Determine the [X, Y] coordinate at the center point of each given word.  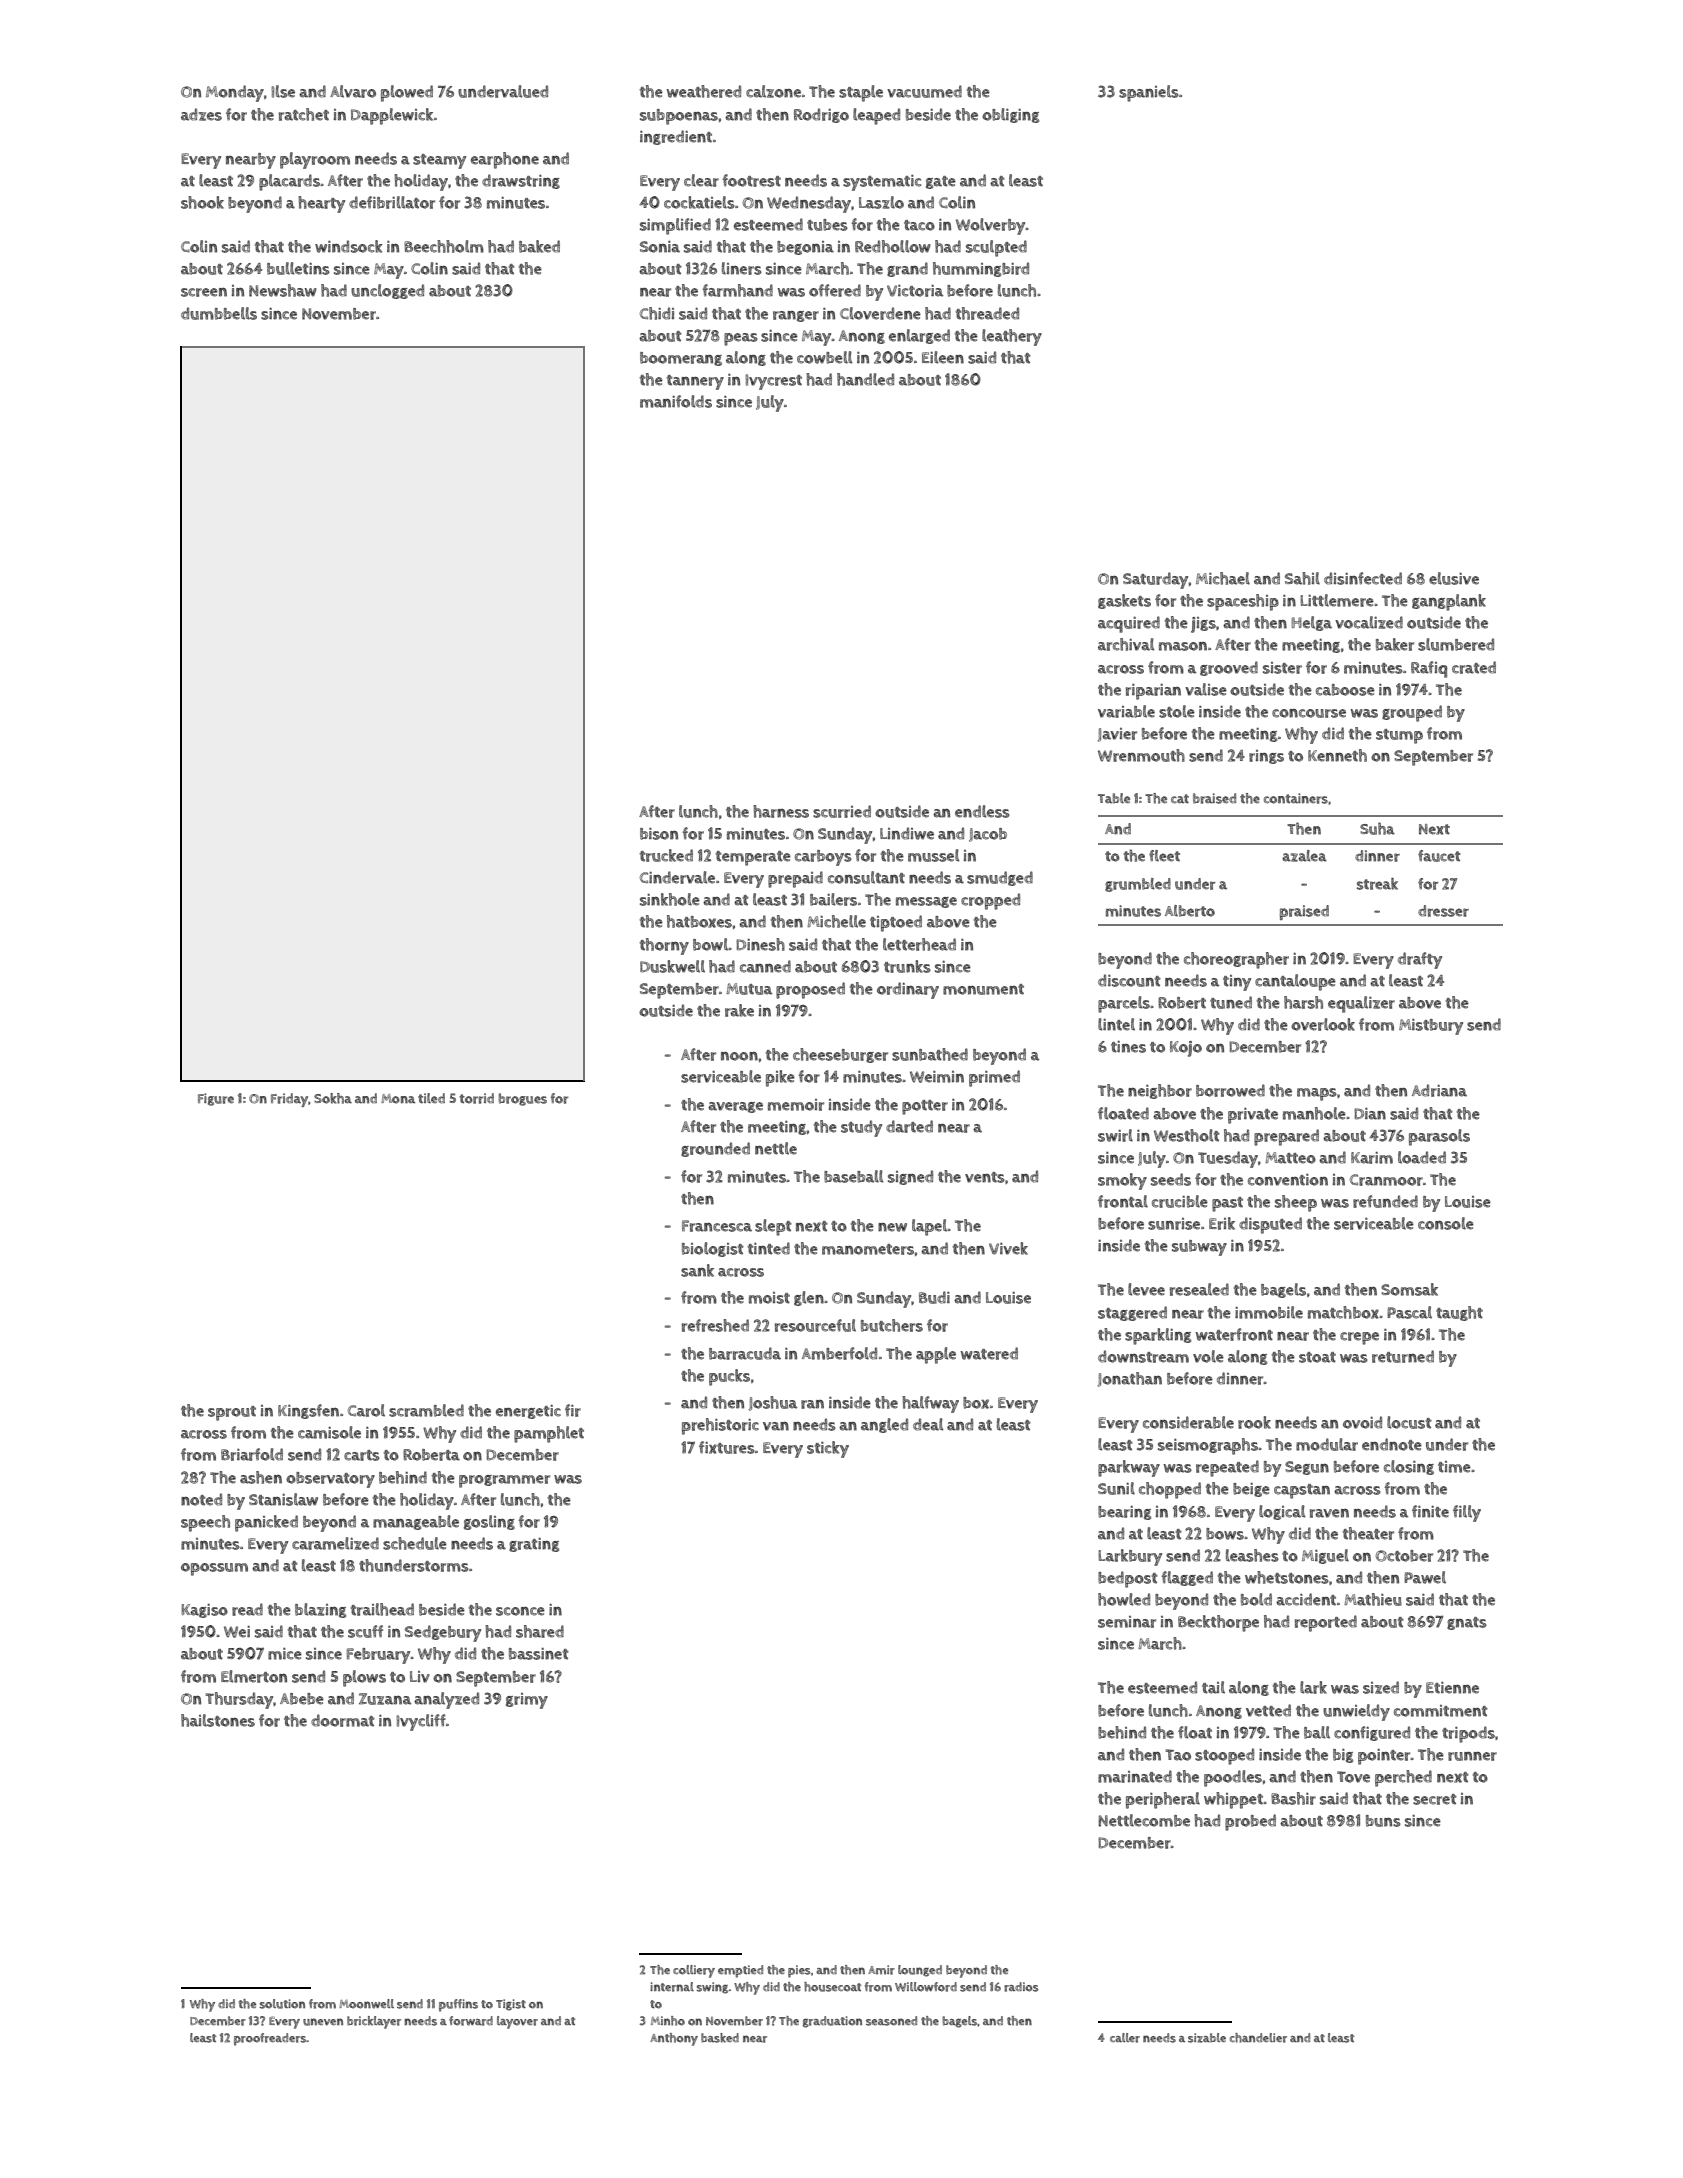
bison [659, 834]
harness [781, 811]
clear [701, 180]
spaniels [1149, 93]
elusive [1454, 578]
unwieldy [1356, 1712]
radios [1021, 1987]
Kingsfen [308, 1411]
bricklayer [374, 2022]
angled [884, 1425]
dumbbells [219, 313]
